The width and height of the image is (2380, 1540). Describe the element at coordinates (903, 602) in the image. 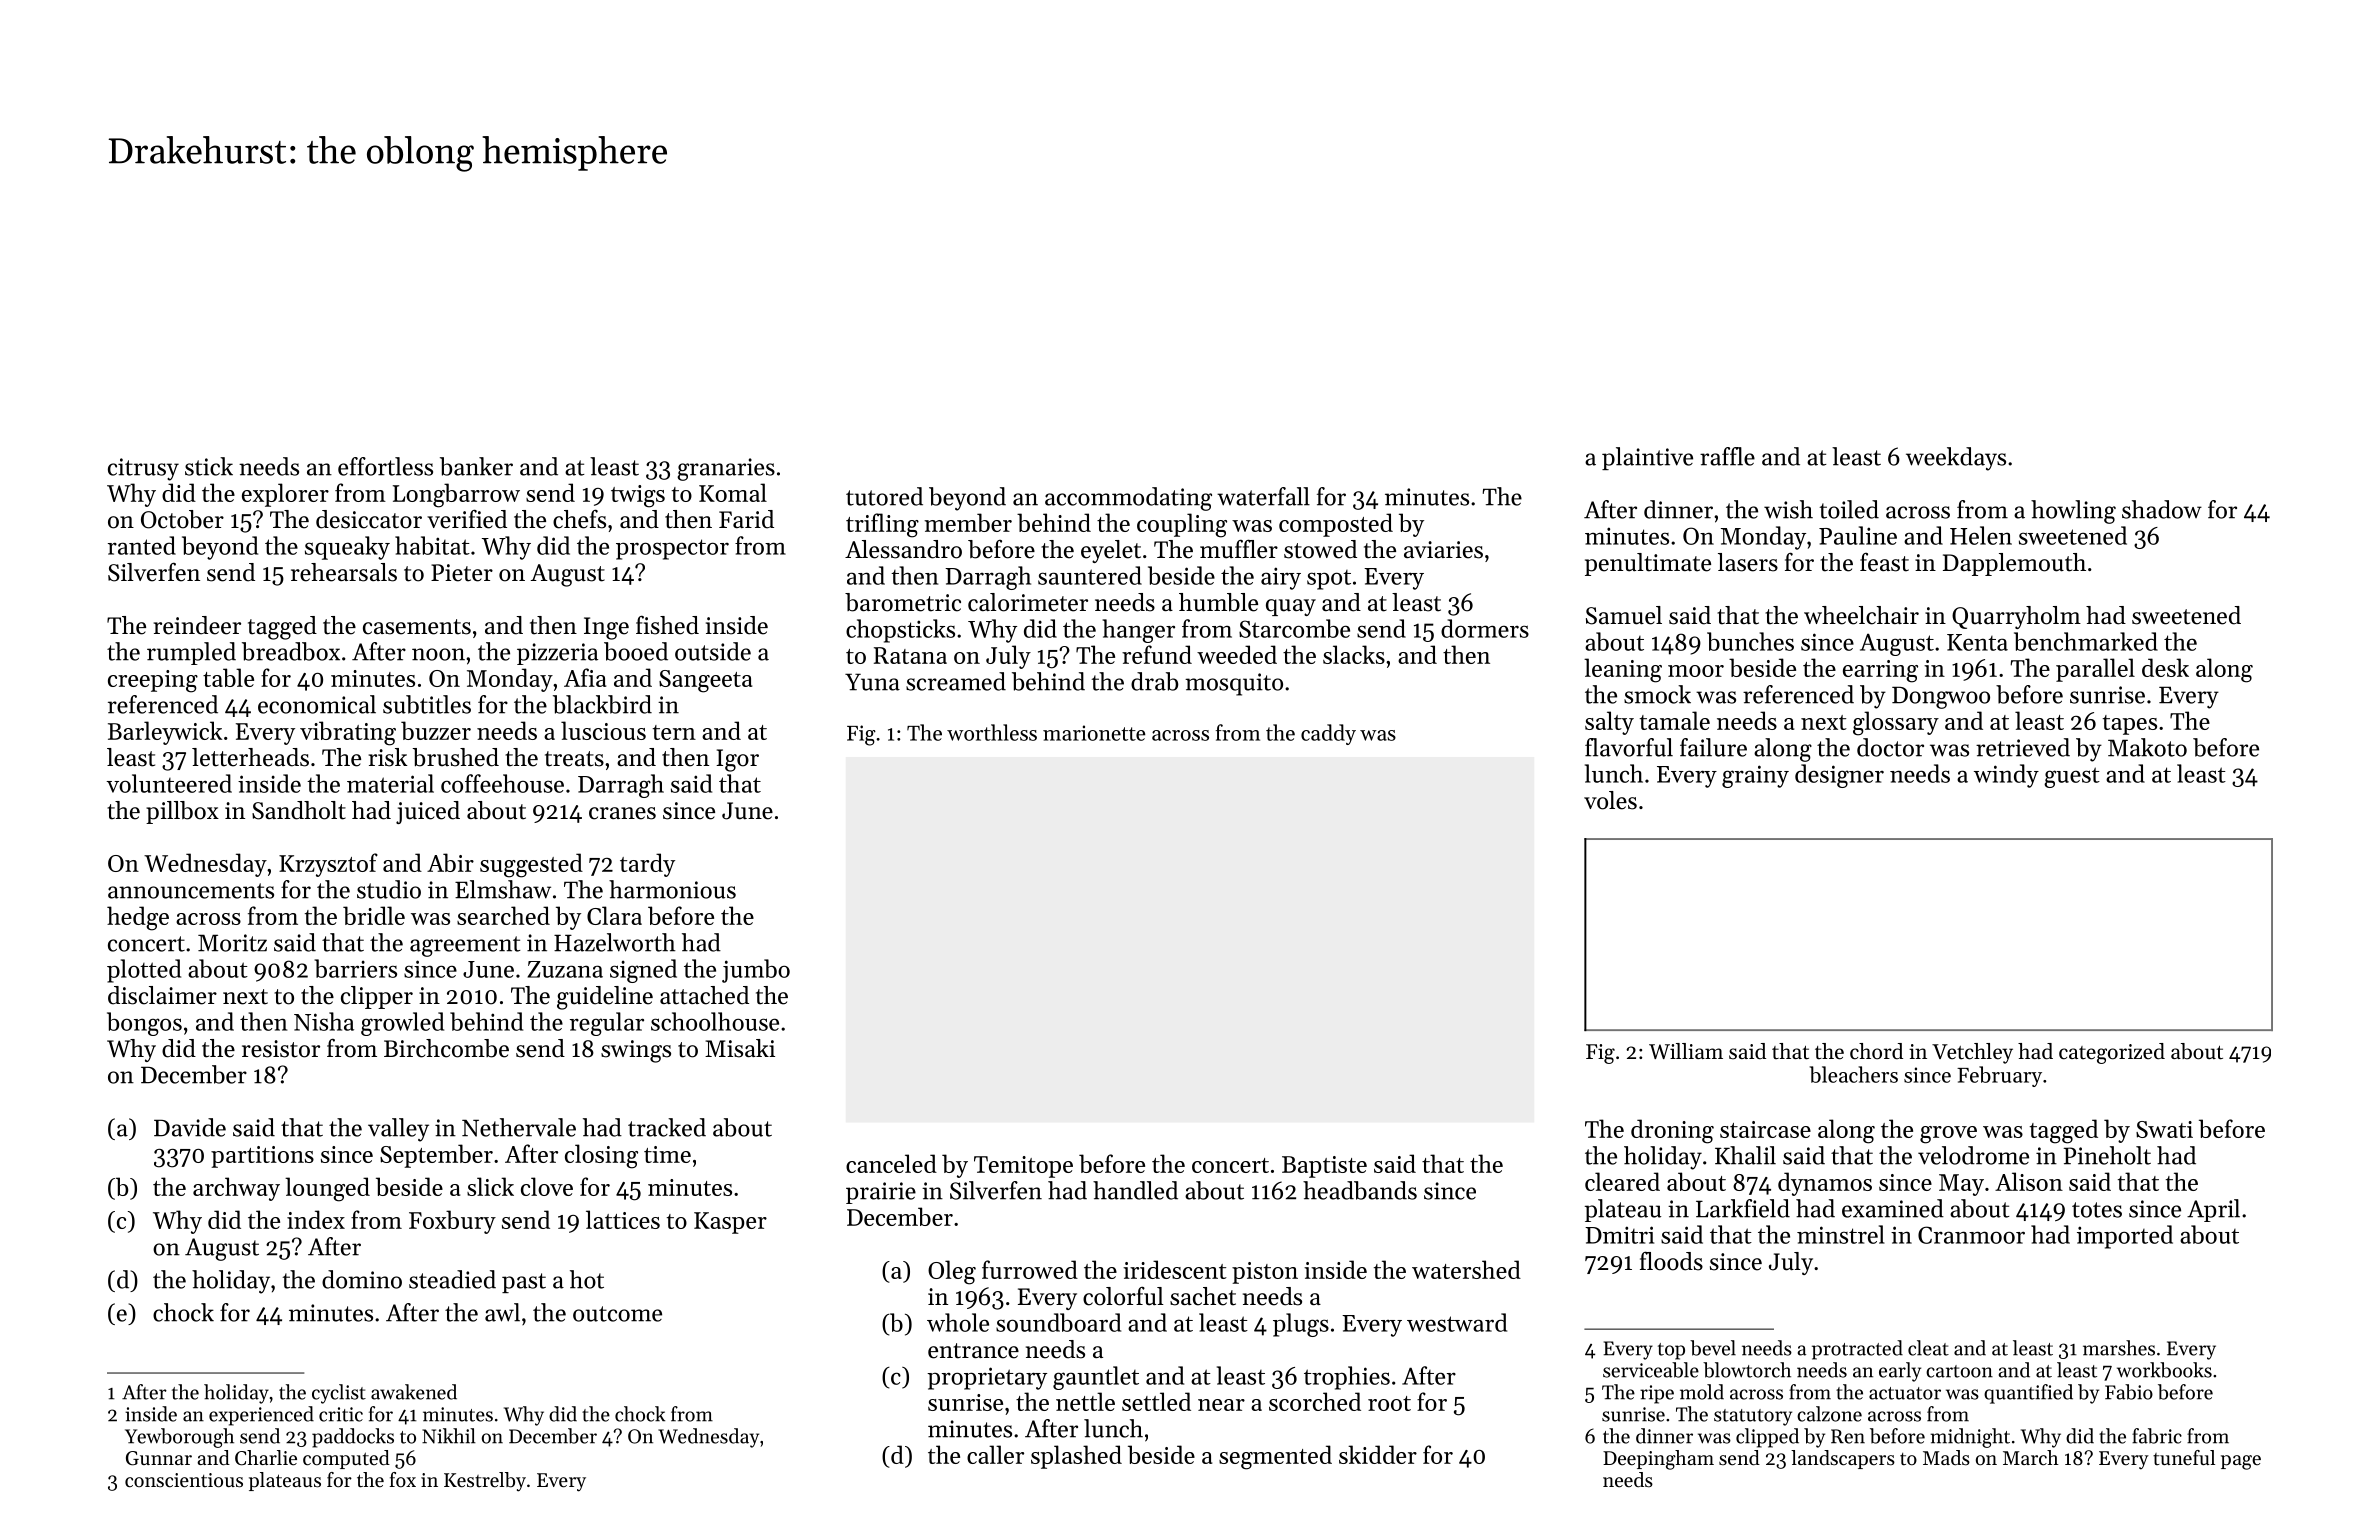

I see `barometric` at that location.
